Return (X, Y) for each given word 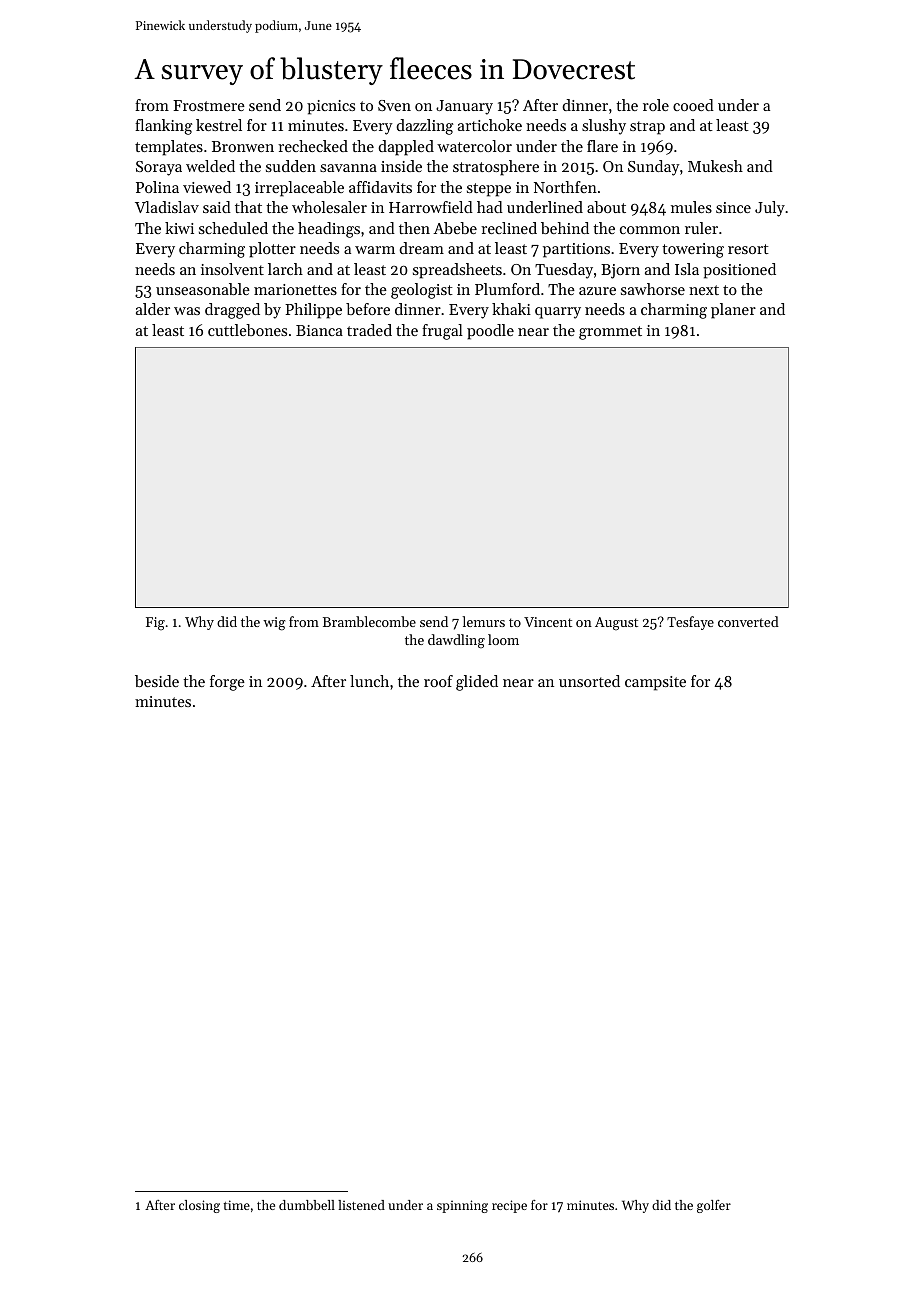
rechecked (313, 146)
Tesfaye (690, 623)
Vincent (548, 622)
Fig (155, 624)
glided (477, 683)
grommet (610, 333)
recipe (509, 1206)
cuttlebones (247, 330)
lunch (369, 681)
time (237, 1205)
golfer (714, 1206)
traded (369, 330)
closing (199, 1206)
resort (748, 249)
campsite (655, 683)
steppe (489, 190)
